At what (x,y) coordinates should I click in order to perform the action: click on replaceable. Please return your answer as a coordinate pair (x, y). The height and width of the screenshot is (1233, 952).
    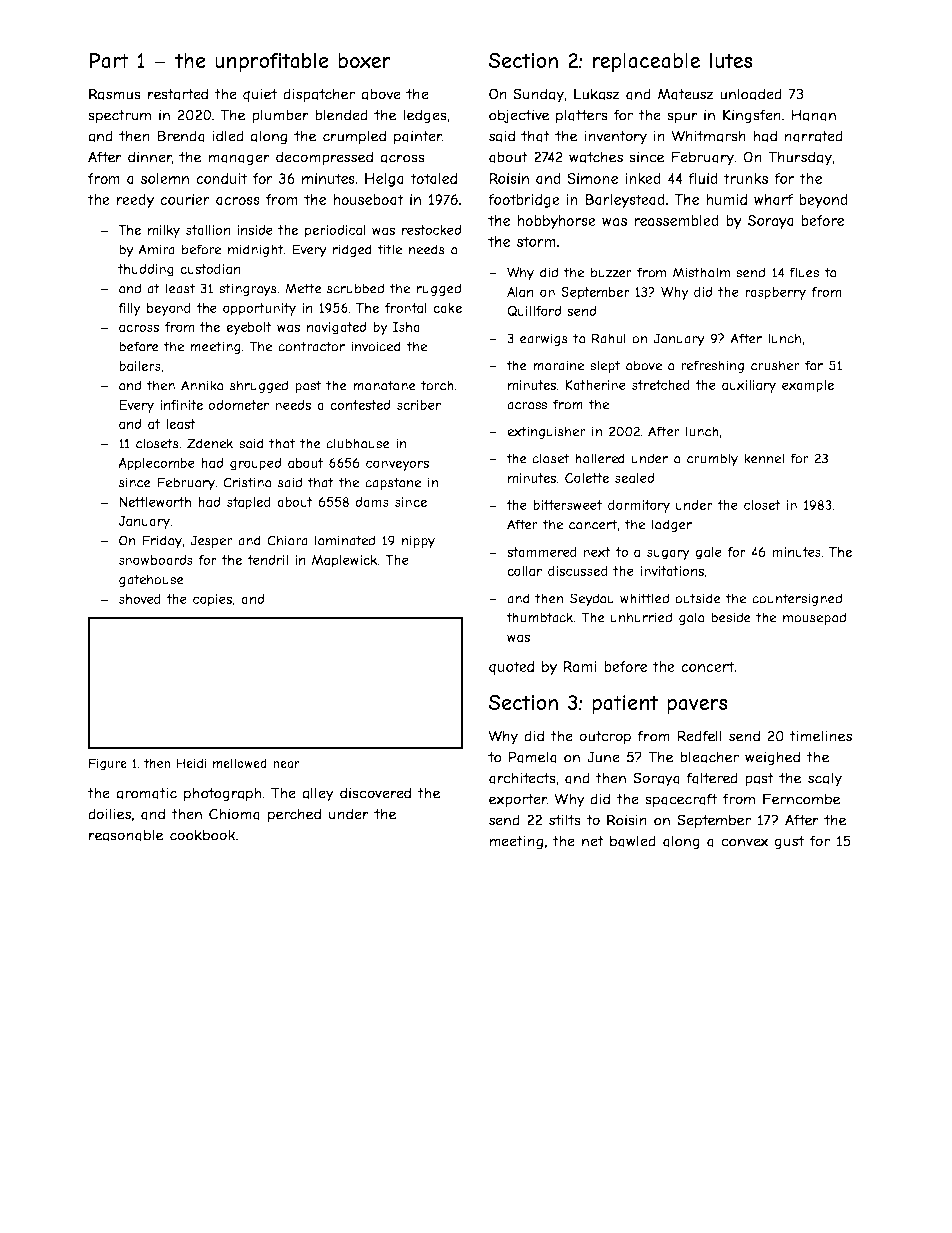
    Looking at the image, I should click on (646, 62).
